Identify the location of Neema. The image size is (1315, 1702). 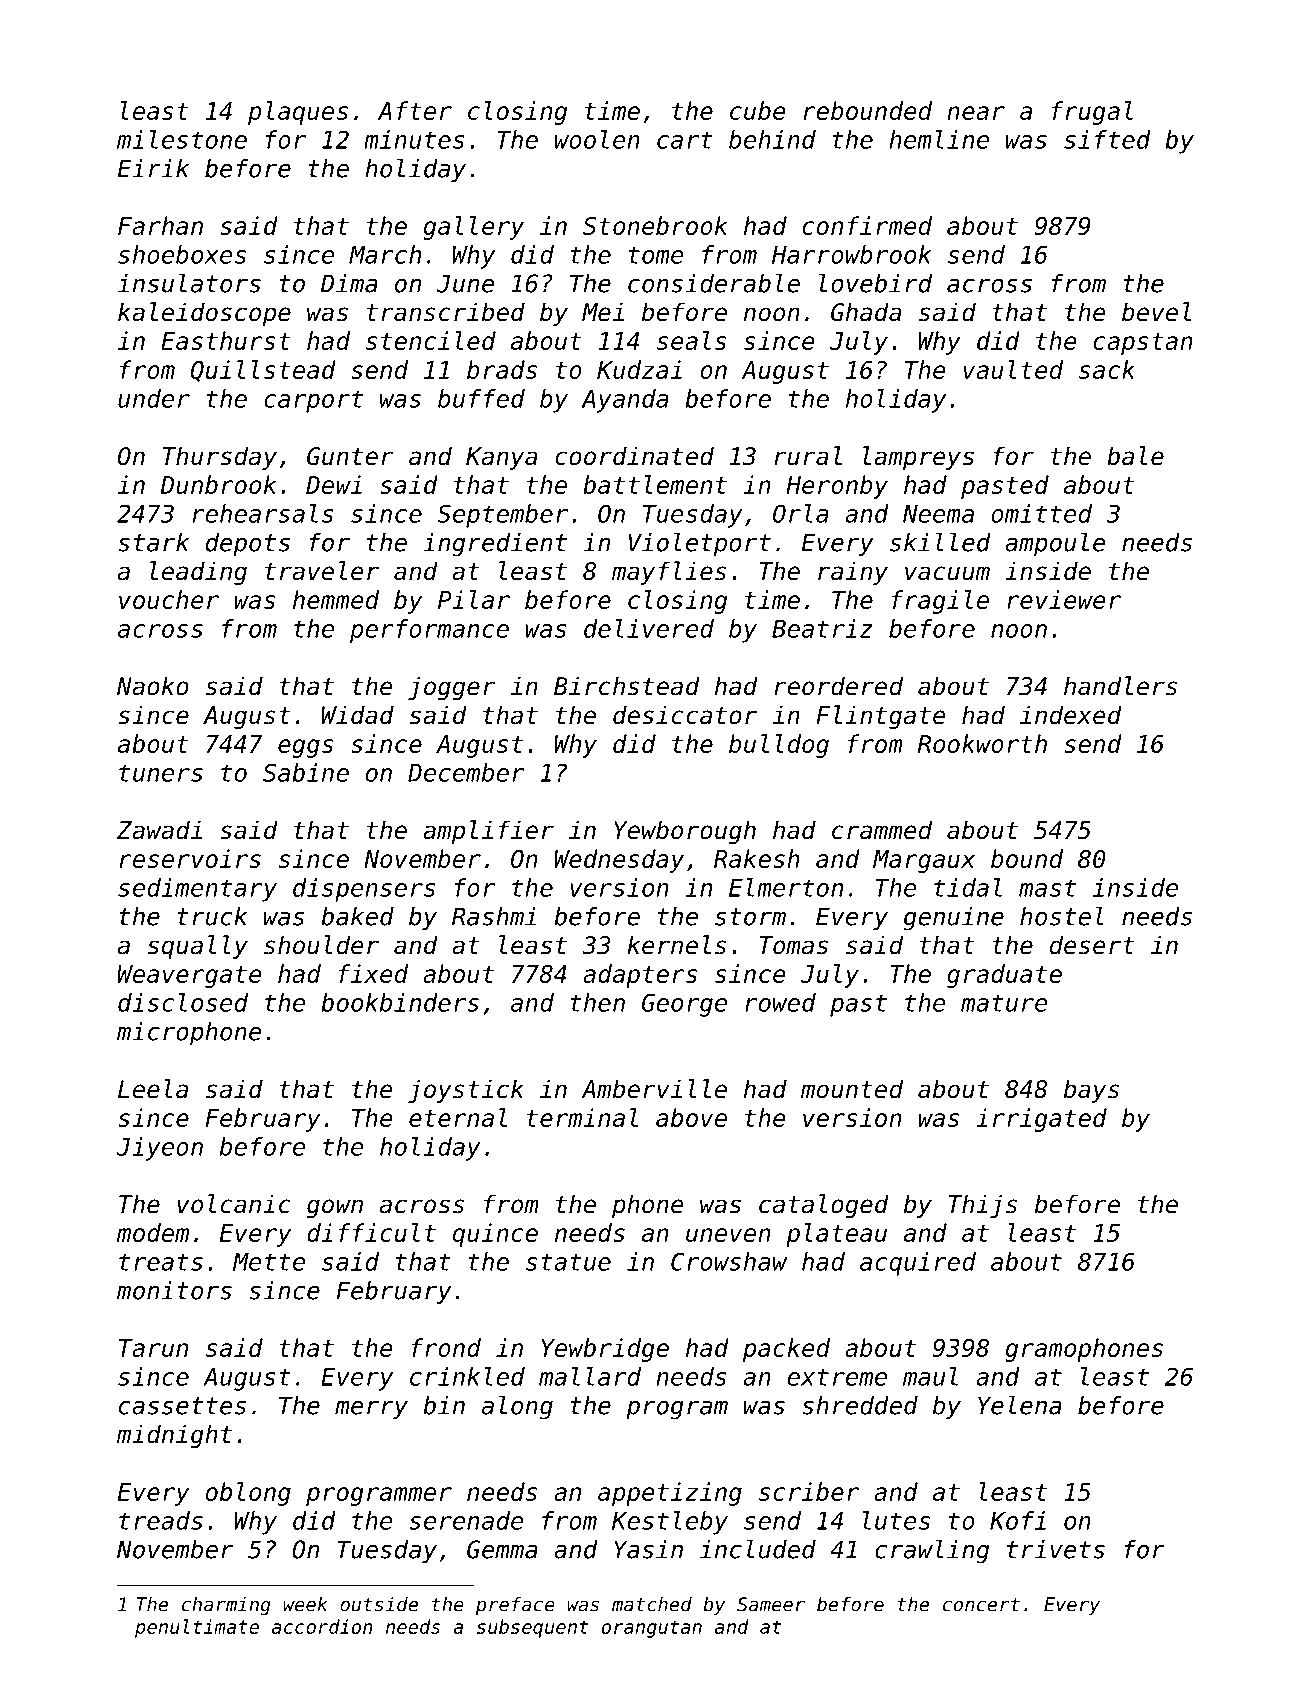
(938, 514).
